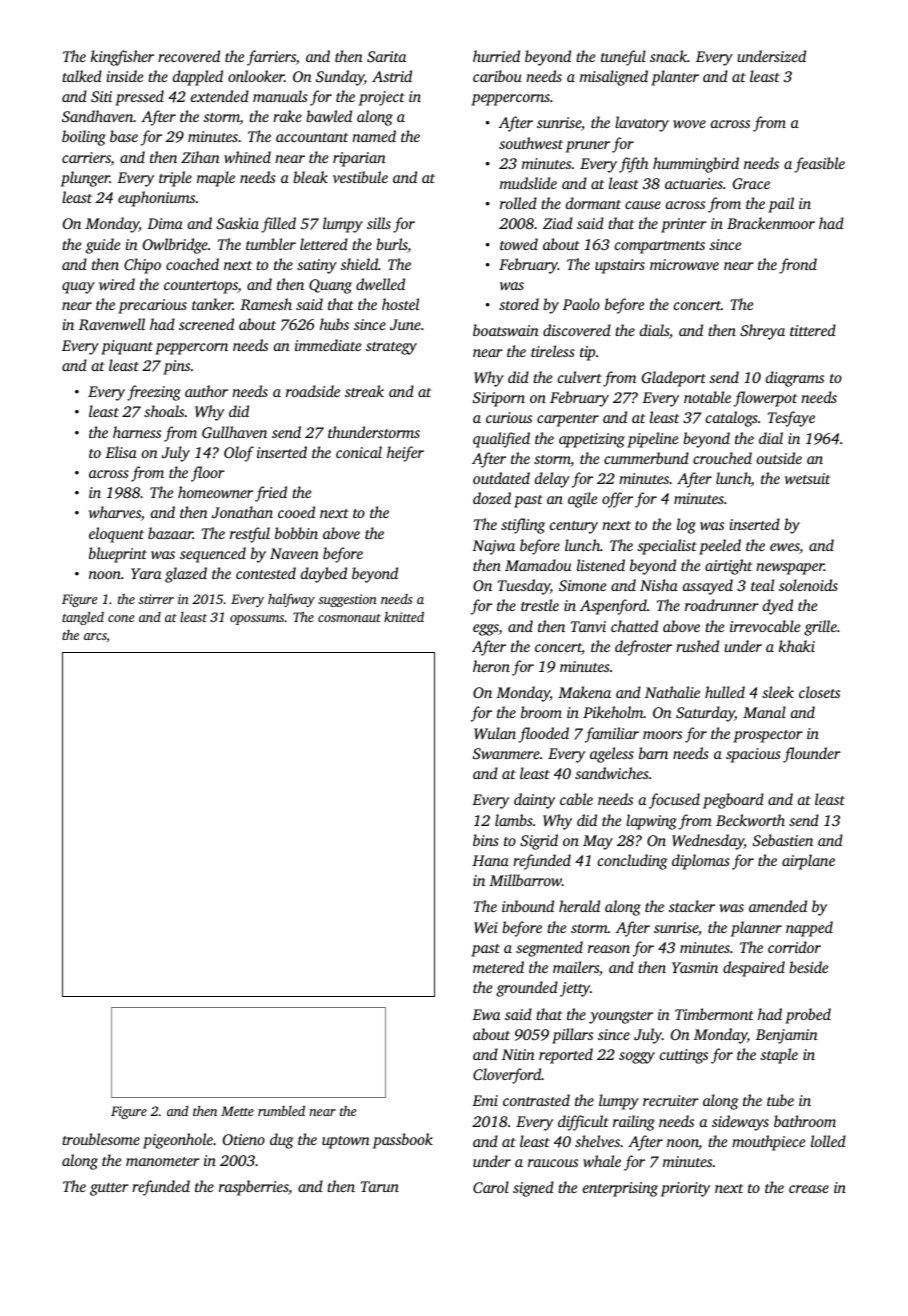  What do you see at coordinates (189, 56) in the screenshot?
I see `recovered` at bounding box center [189, 56].
